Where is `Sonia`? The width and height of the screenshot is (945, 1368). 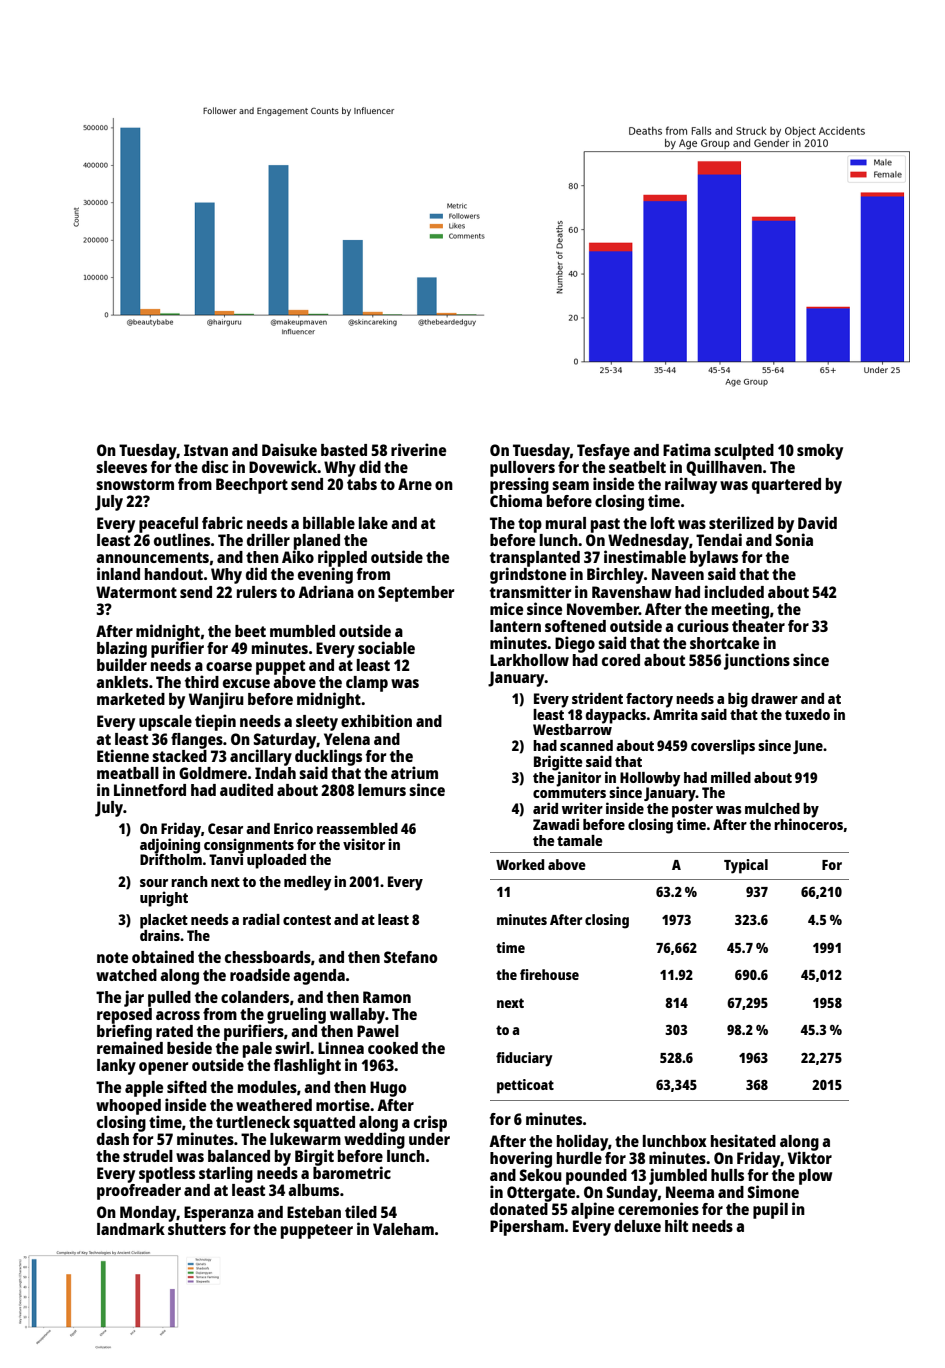
Sonia is located at coordinates (794, 539).
